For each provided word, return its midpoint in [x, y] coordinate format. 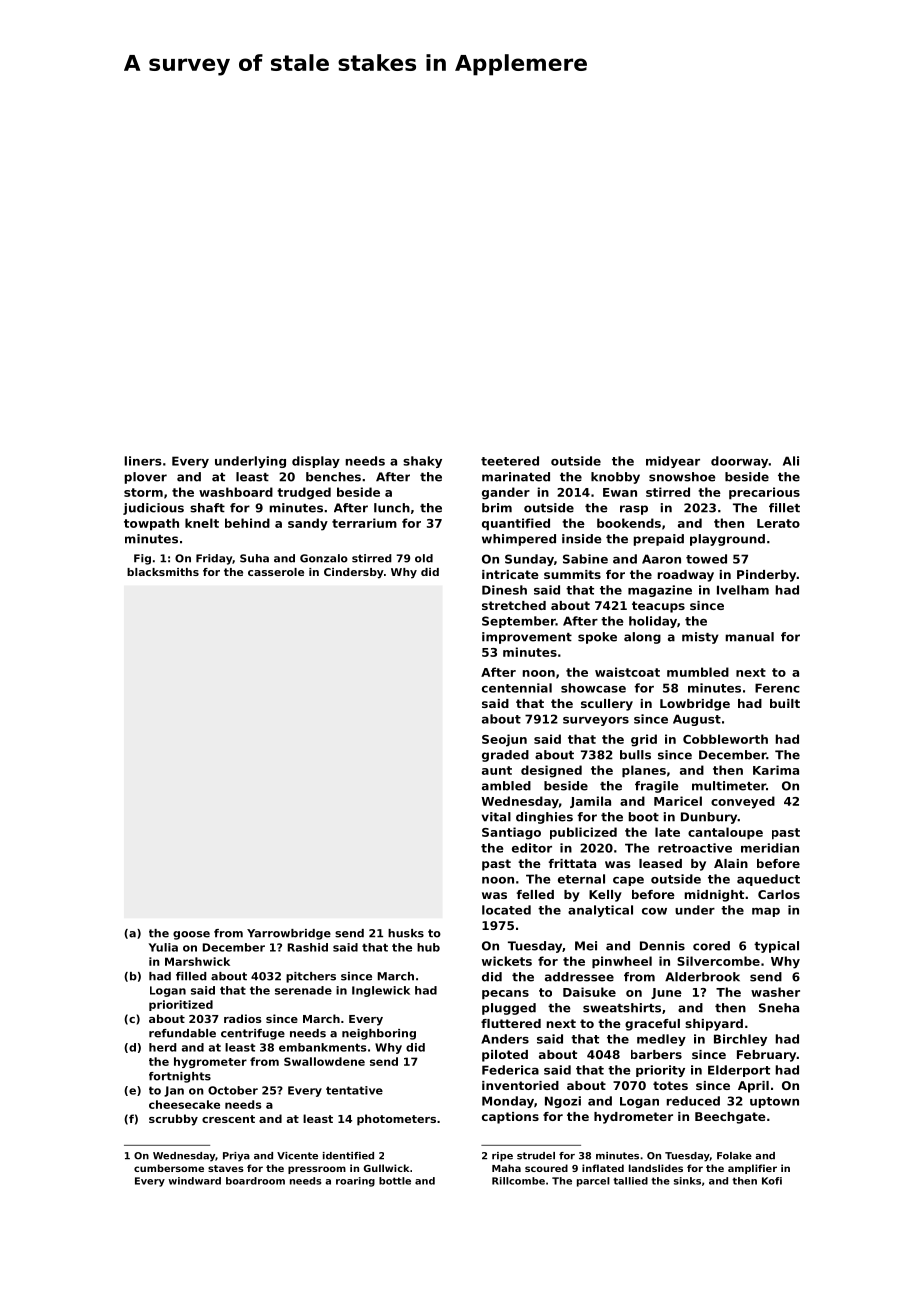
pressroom [317, 1170]
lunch [392, 508]
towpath [151, 524]
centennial [517, 688]
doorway [739, 462]
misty [700, 638]
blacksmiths [163, 572]
